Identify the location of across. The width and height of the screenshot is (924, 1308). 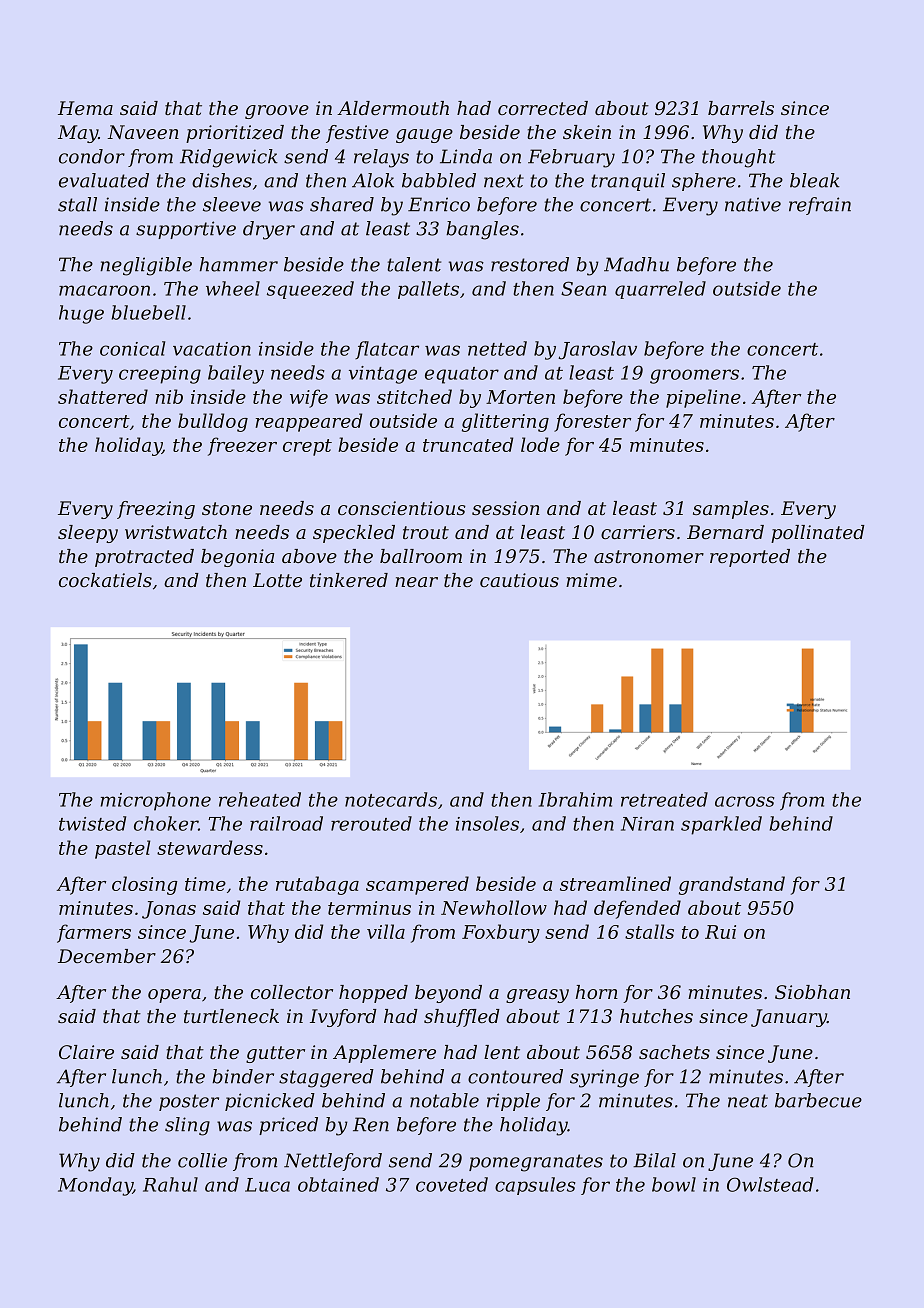
(745, 801).
